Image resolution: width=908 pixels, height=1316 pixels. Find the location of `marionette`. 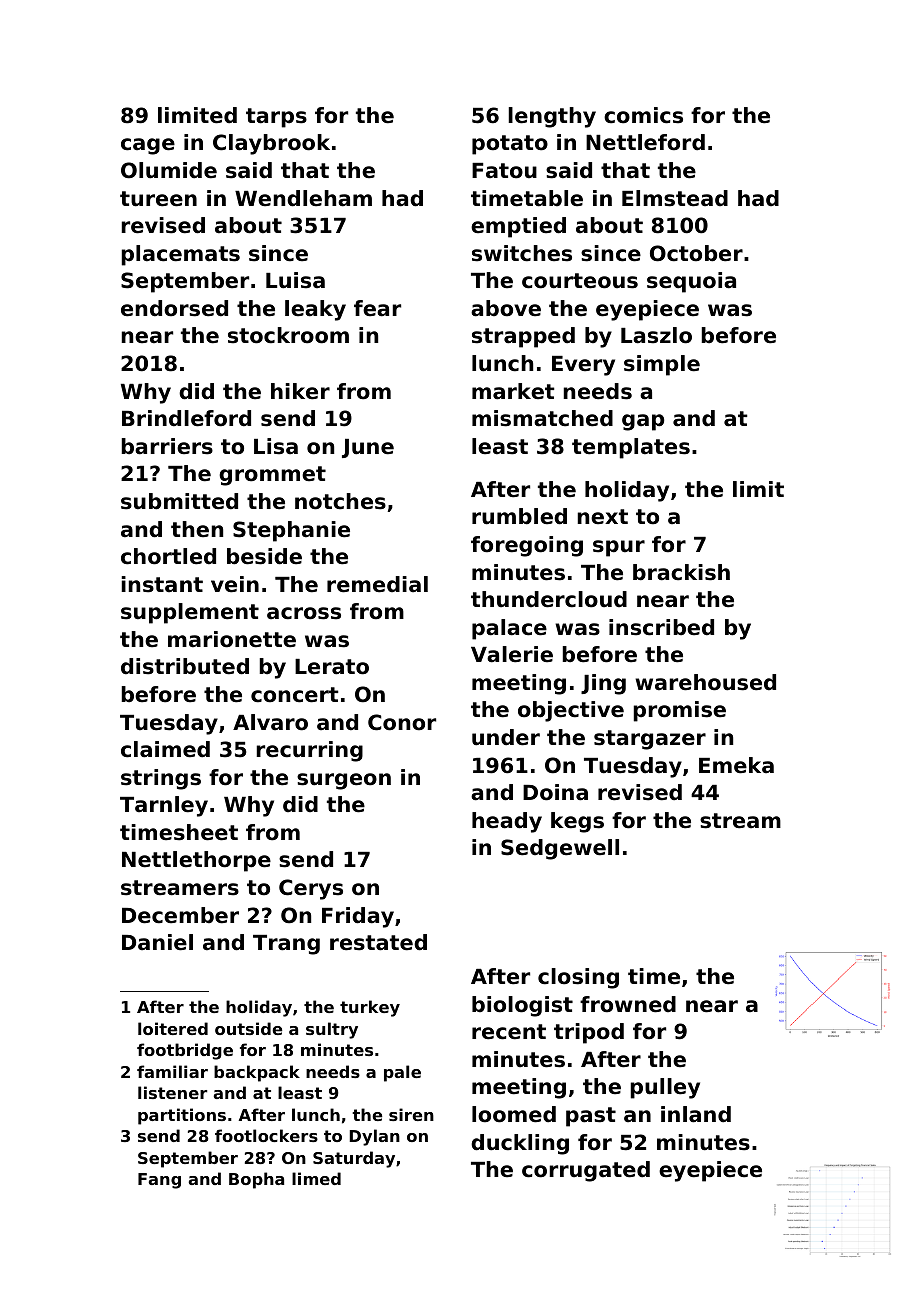

marionette is located at coordinates (232, 639).
